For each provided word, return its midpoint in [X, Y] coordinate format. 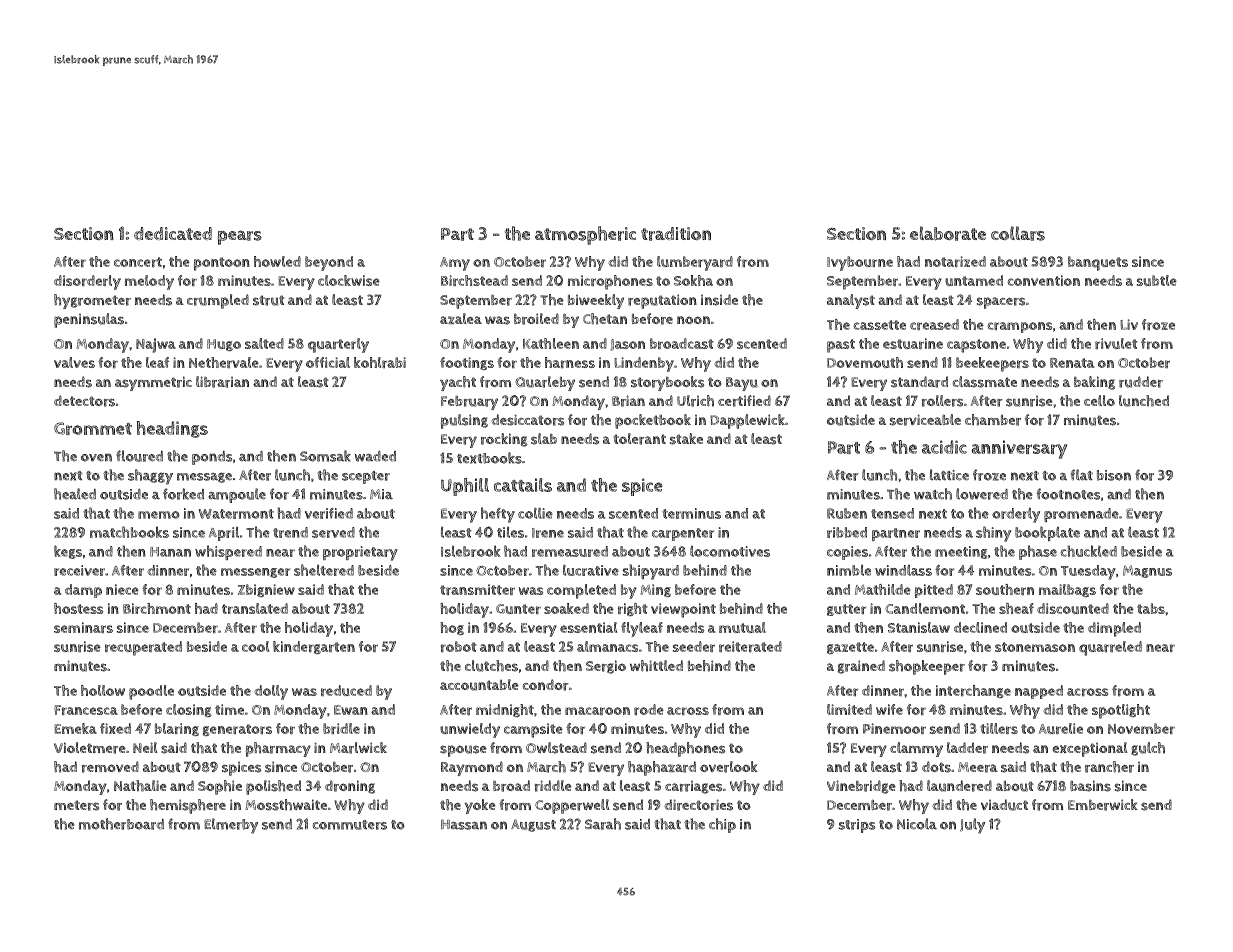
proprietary [360, 553]
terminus [691, 513]
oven [96, 457]
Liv [1129, 324]
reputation [662, 301]
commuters [350, 825]
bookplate [1047, 533]
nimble [849, 570]
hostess [78, 608]
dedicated [173, 233]
